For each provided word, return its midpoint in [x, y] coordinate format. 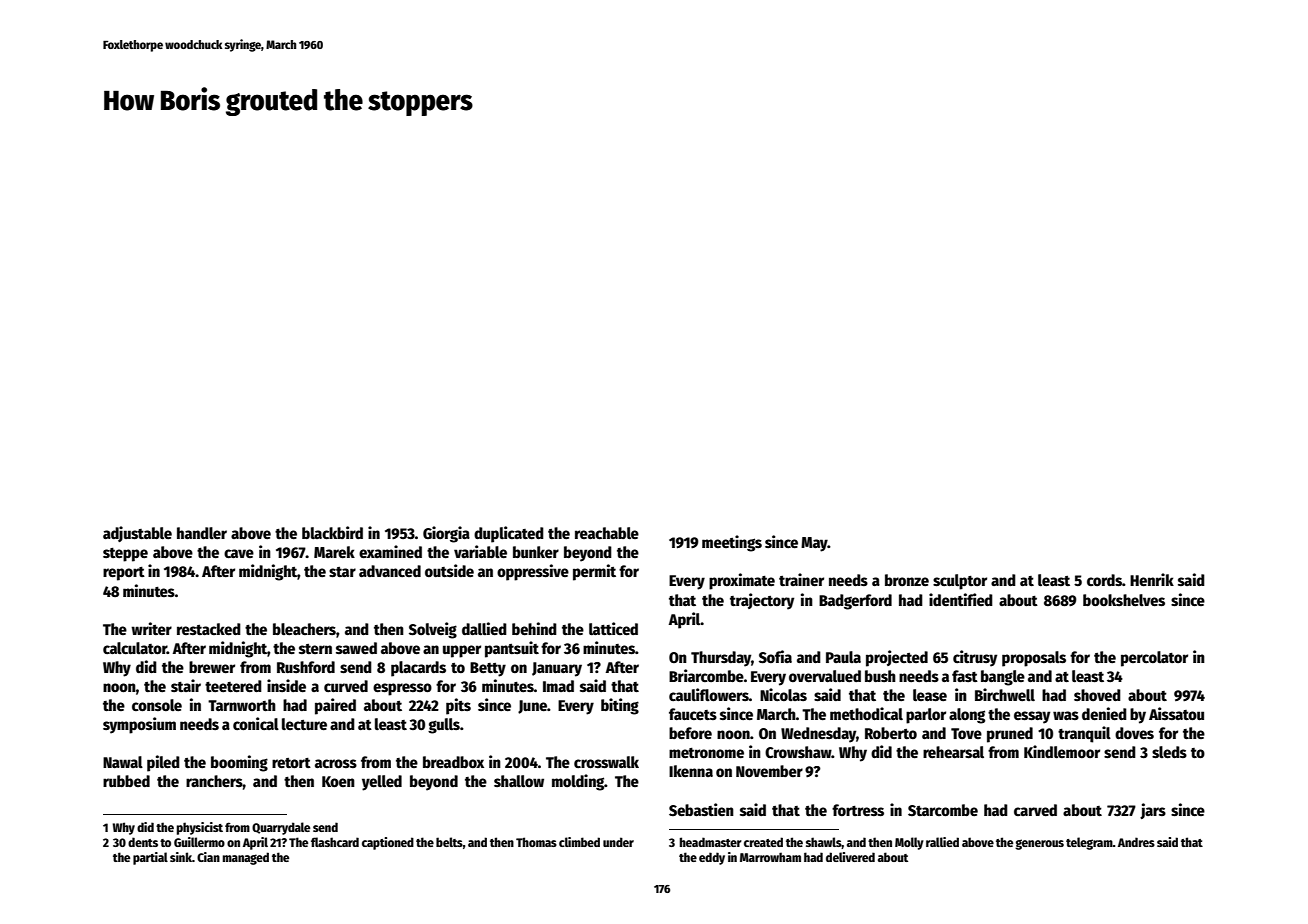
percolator [1154, 659]
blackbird [332, 532]
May [814, 544]
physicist [200, 828]
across [336, 764]
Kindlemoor [1062, 751]
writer [151, 628]
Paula [843, 657]
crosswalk [606, 762]
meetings [732, 543]
